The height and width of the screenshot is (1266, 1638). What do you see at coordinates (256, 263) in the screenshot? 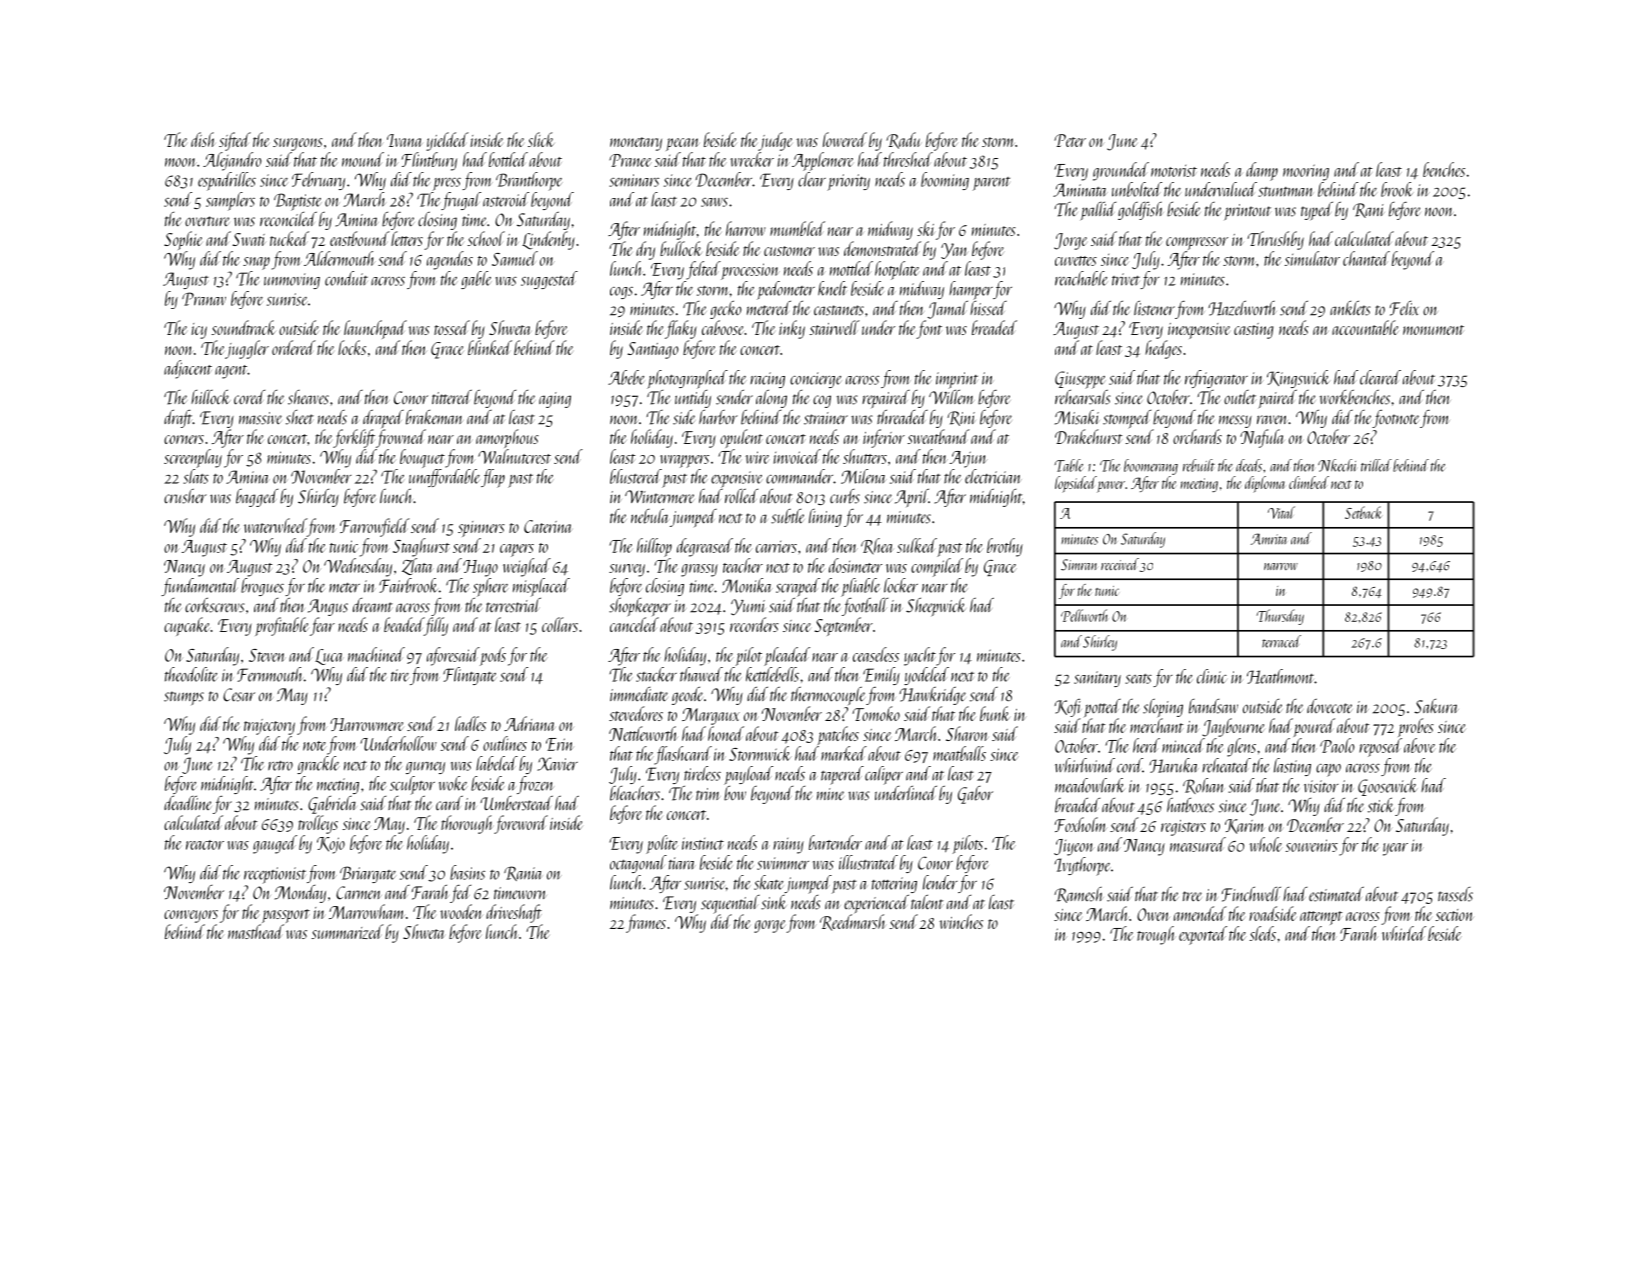
I see `snap` at bounding box center [256, 263].
